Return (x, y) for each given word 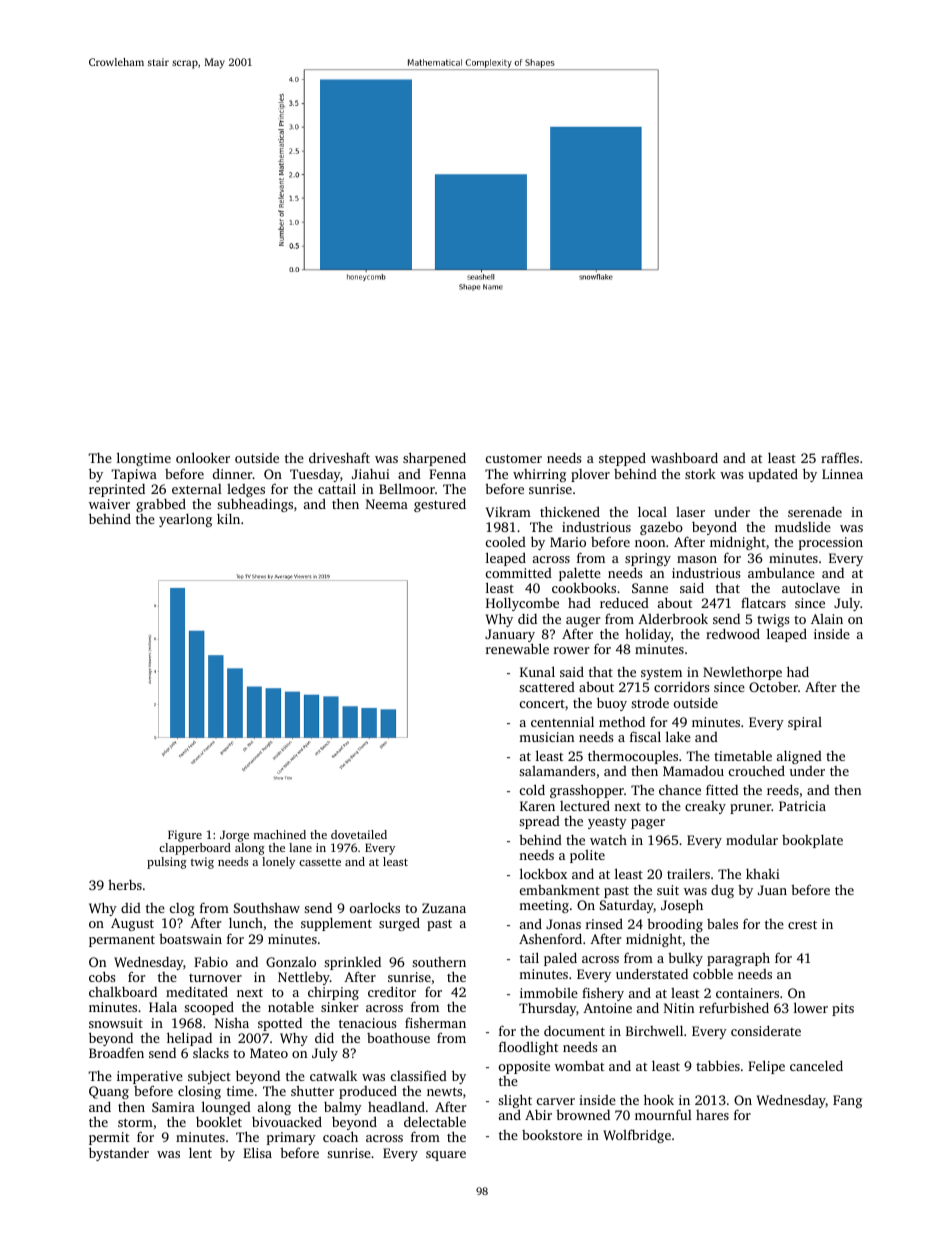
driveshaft (339, 457)
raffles (840, 457)
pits (843, 1009)
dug (722, 891)
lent (200, 1152)
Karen (537, 806)
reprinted (117, 490)
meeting (544, 906)
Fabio (211, 961)
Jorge (234, 836)
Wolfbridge (637, 1136)
